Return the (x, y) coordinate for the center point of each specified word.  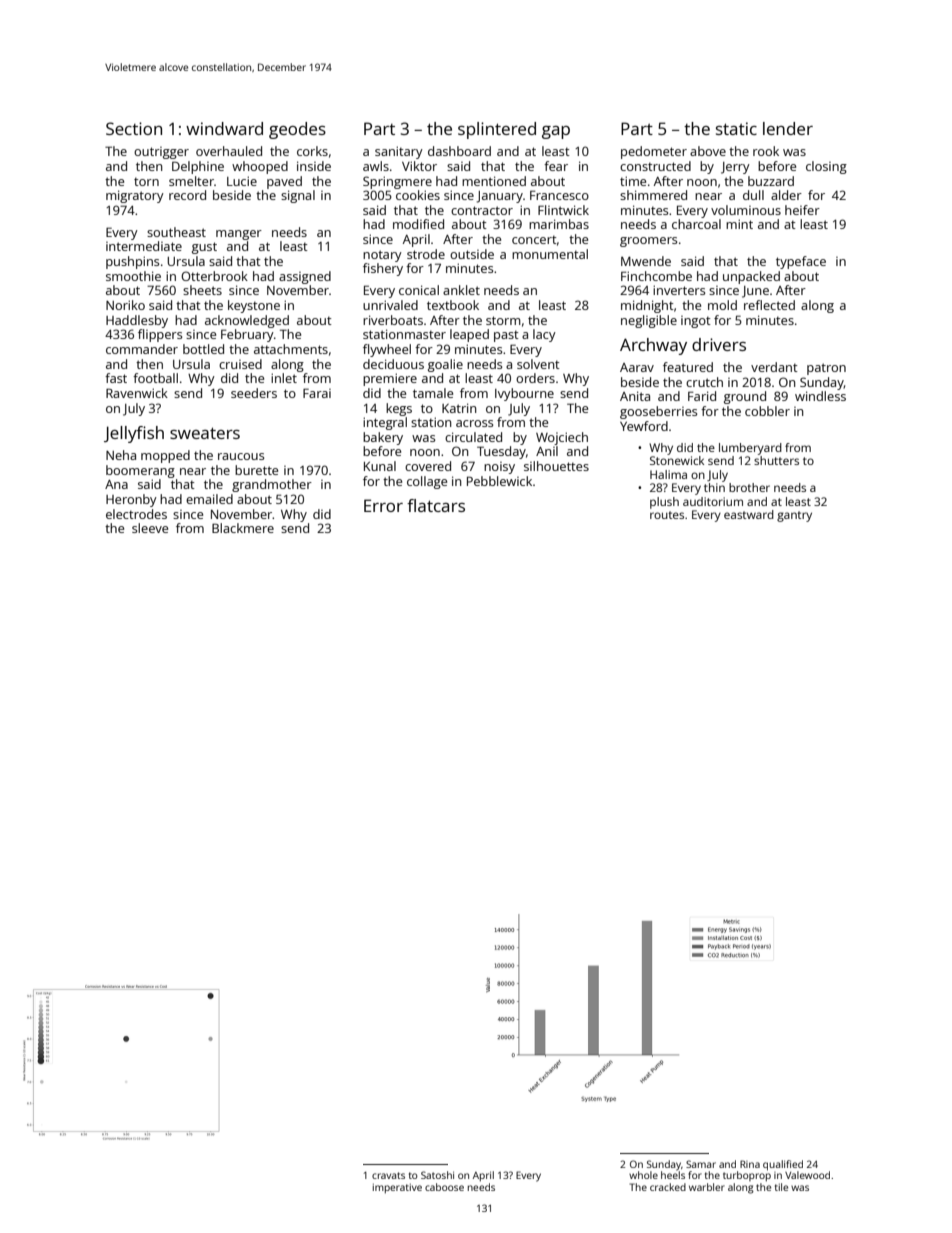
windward (224, 128)
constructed (655, 166)
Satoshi (437, 1175)
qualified (783, 1165)
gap (556, 132)
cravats (388, 1175)
